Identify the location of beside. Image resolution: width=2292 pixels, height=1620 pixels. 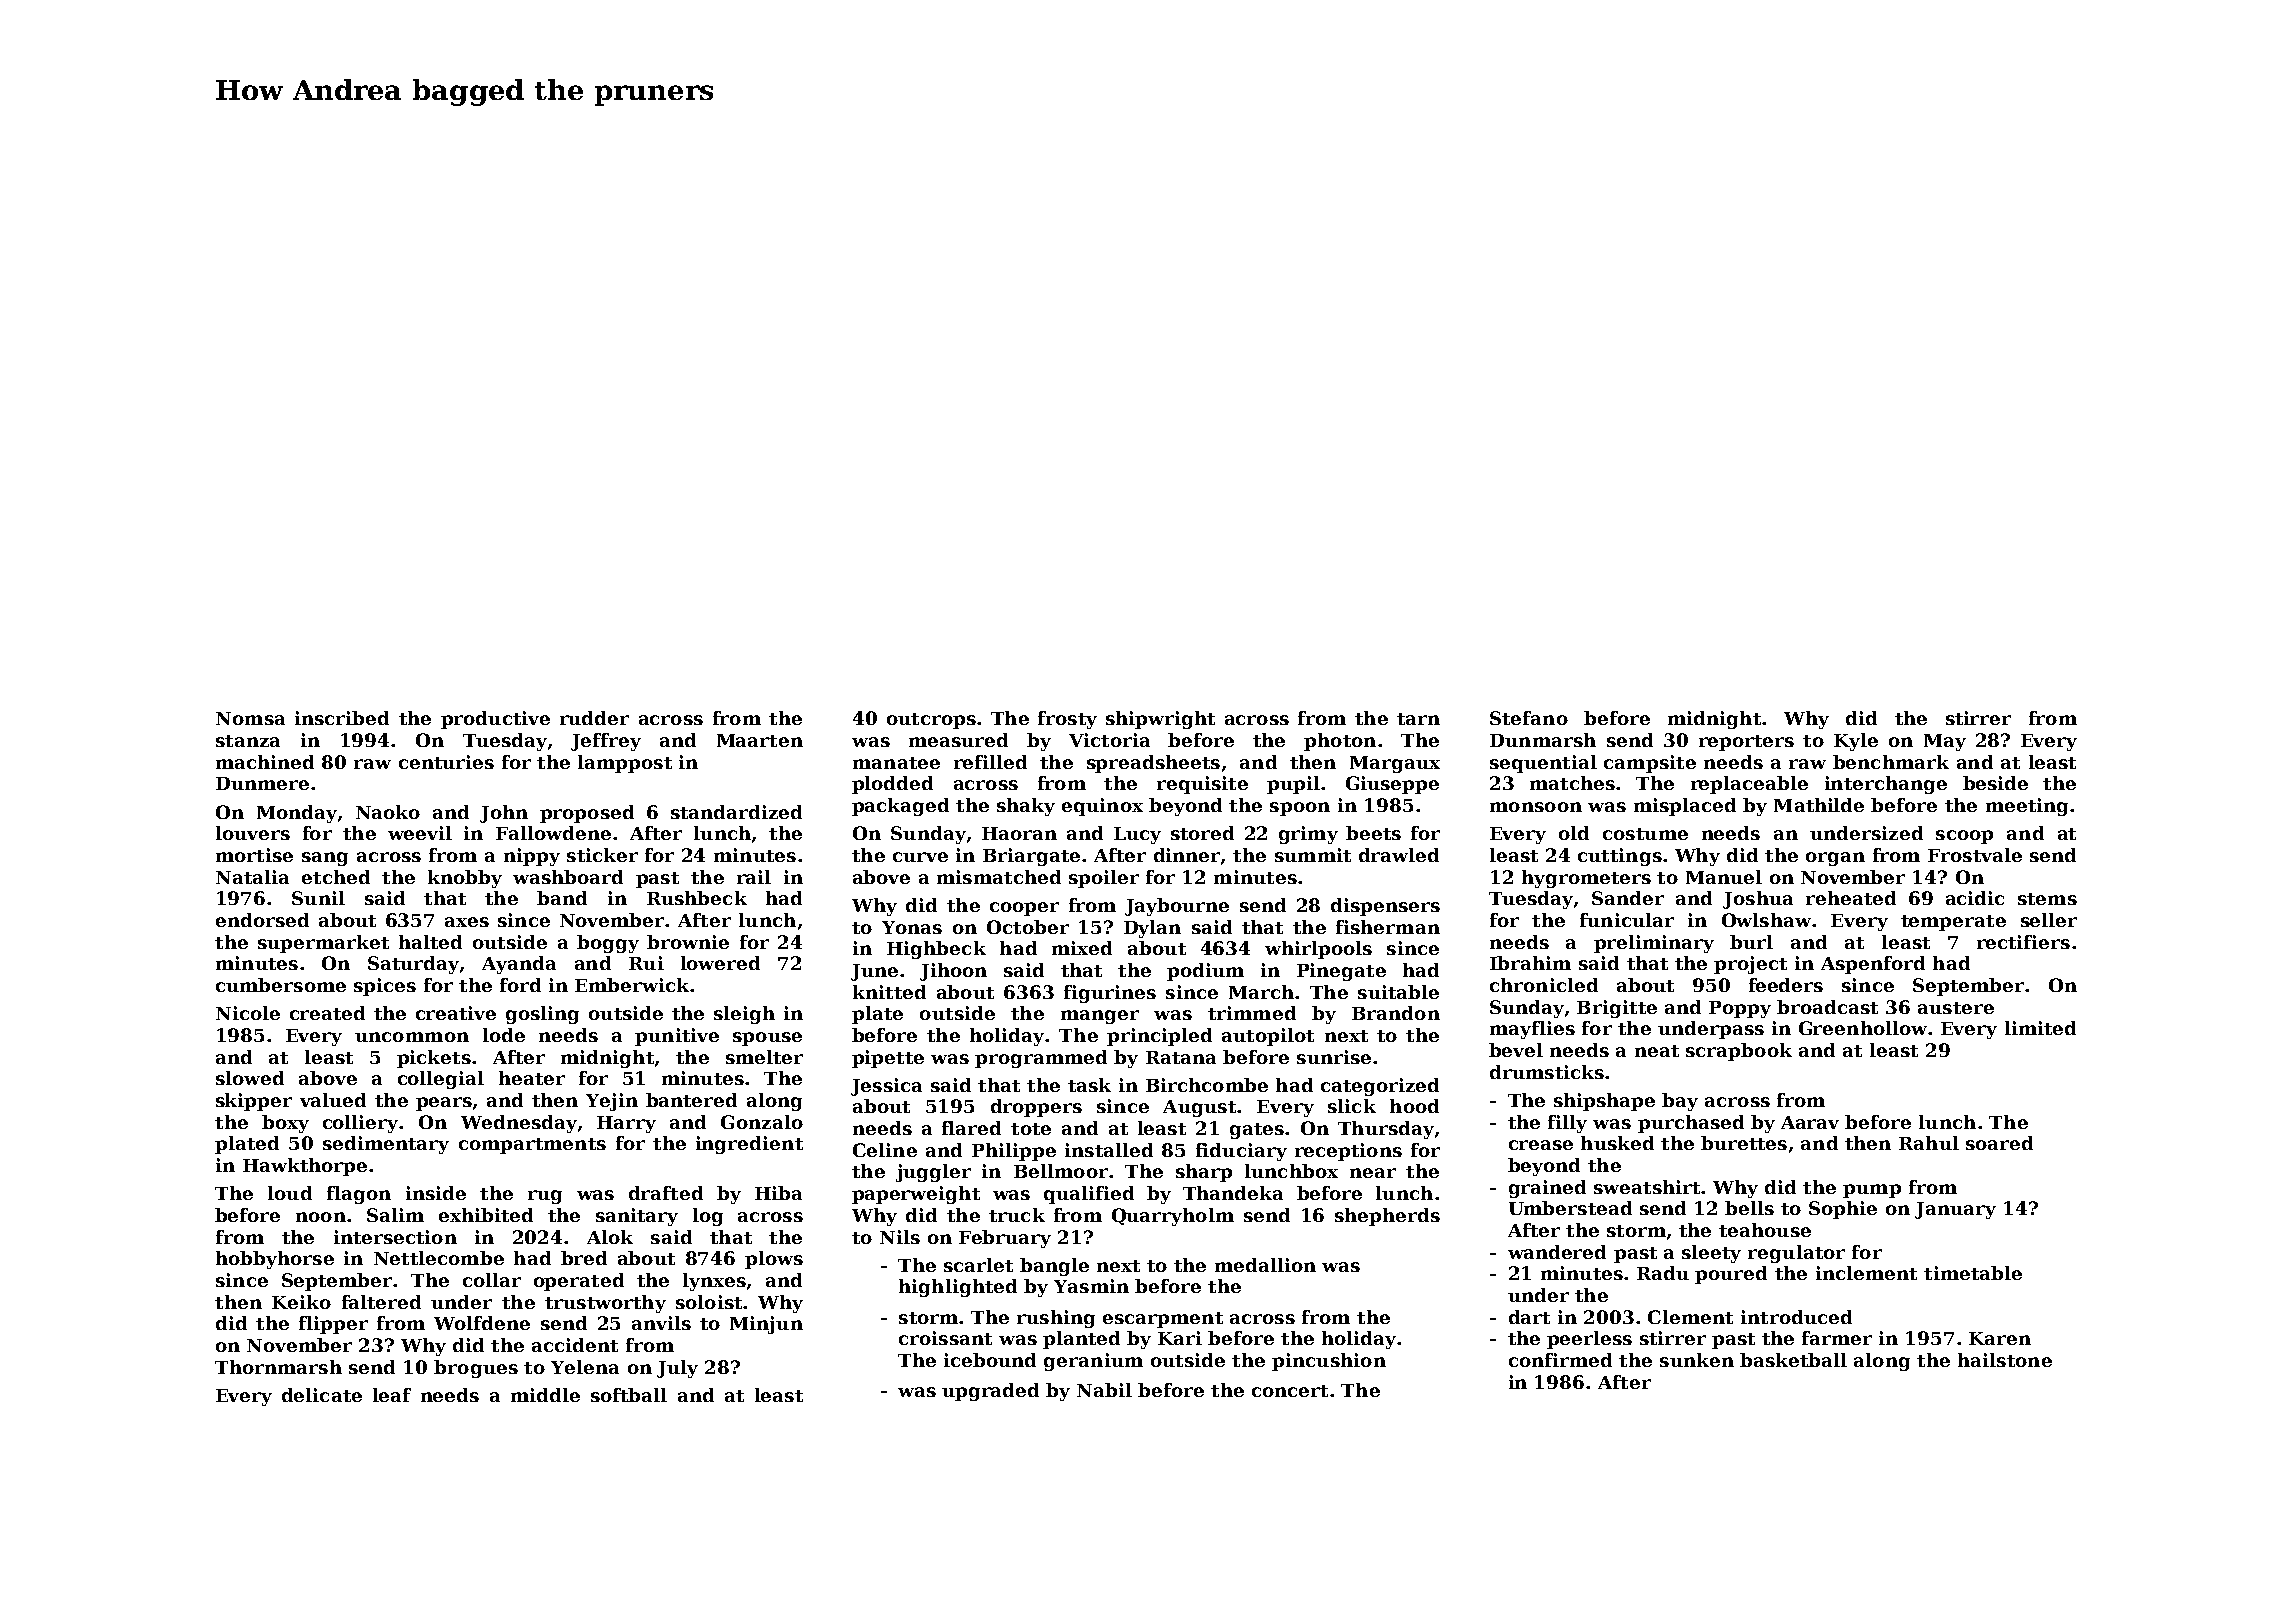
(1995, 783).
